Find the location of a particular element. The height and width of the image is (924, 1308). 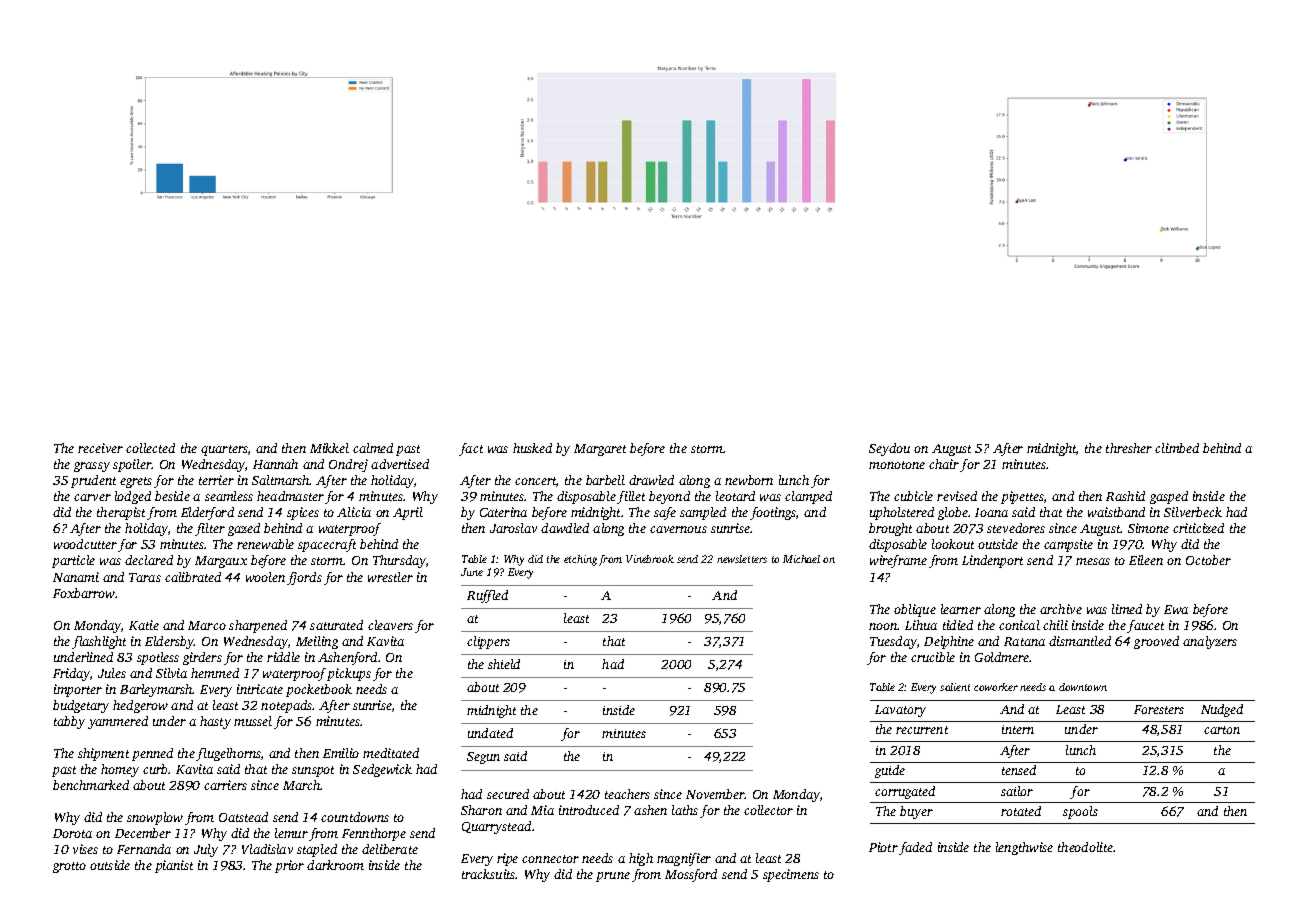

headmaster is located at coordinates (290, 496).
